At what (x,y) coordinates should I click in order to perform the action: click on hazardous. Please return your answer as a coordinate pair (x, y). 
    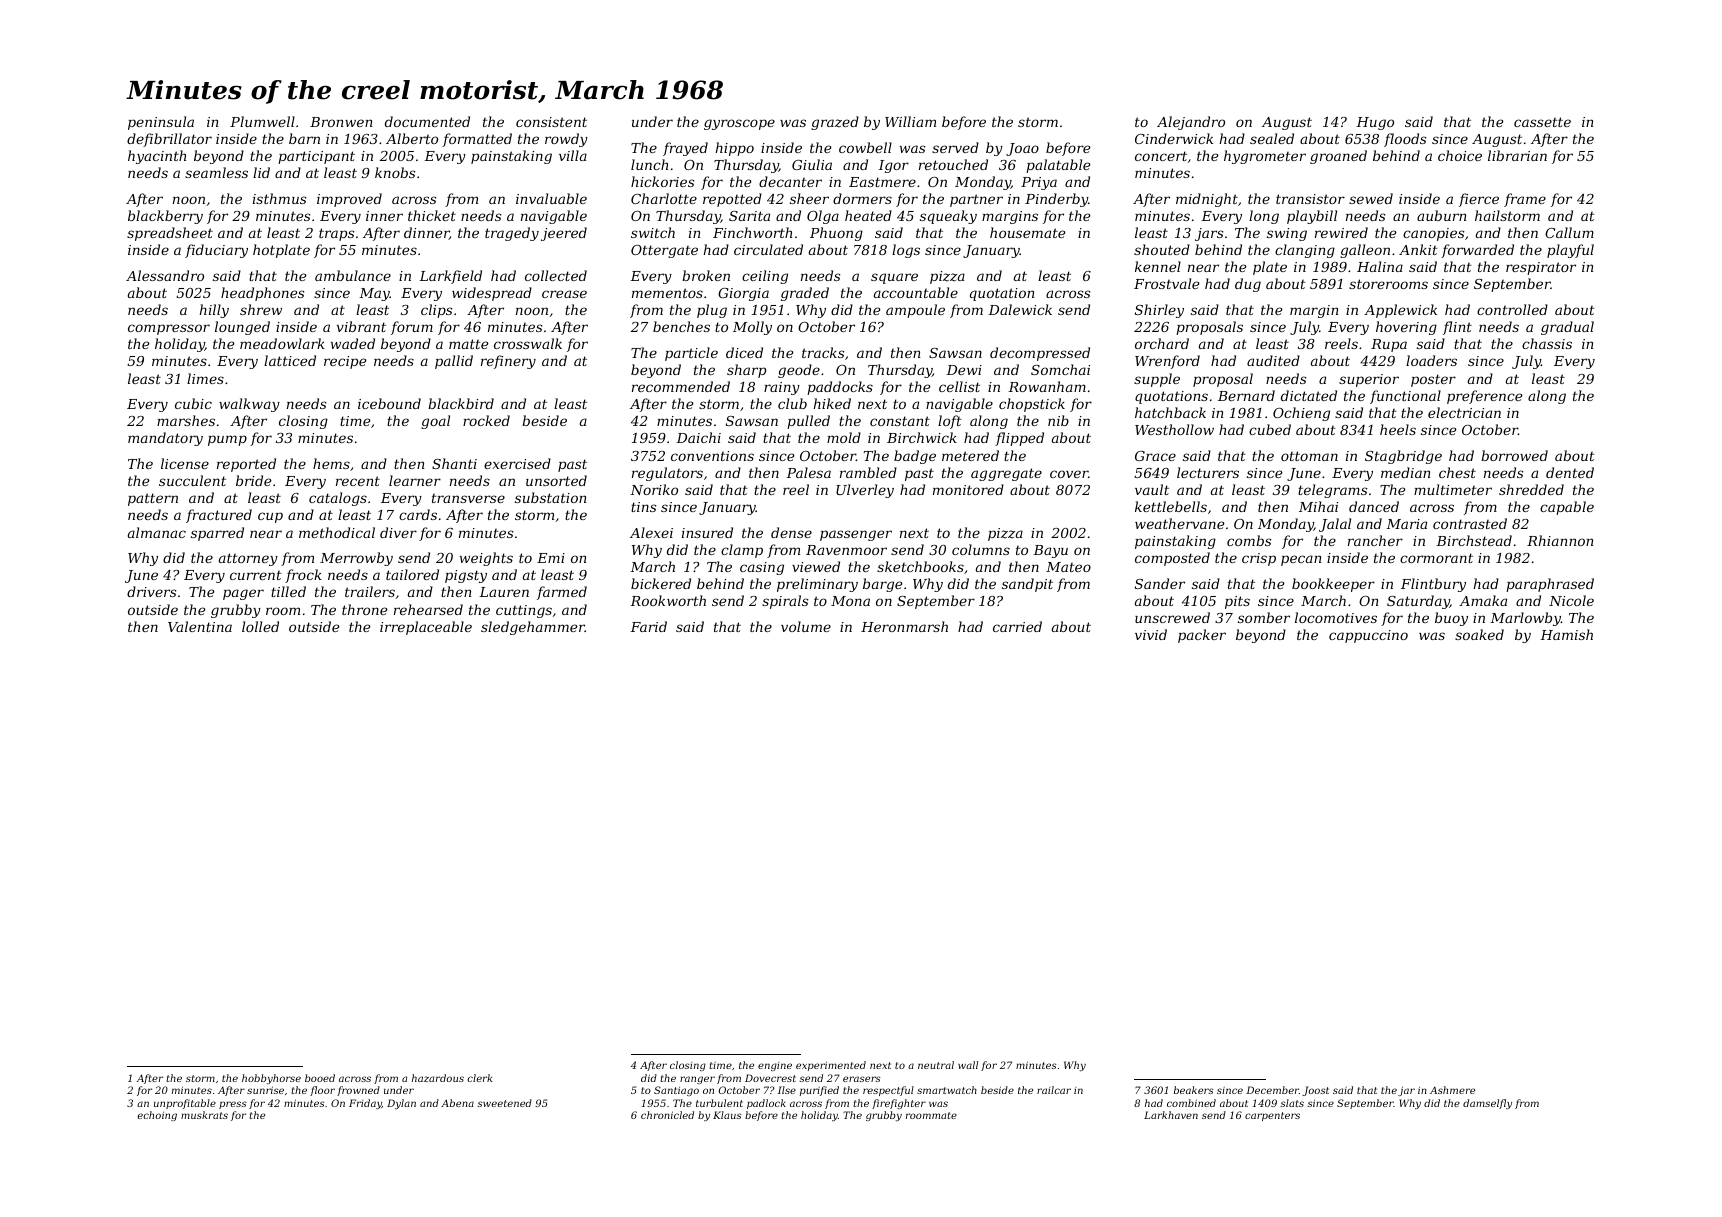
    Looking at the image, I should click on (438, 1078).
